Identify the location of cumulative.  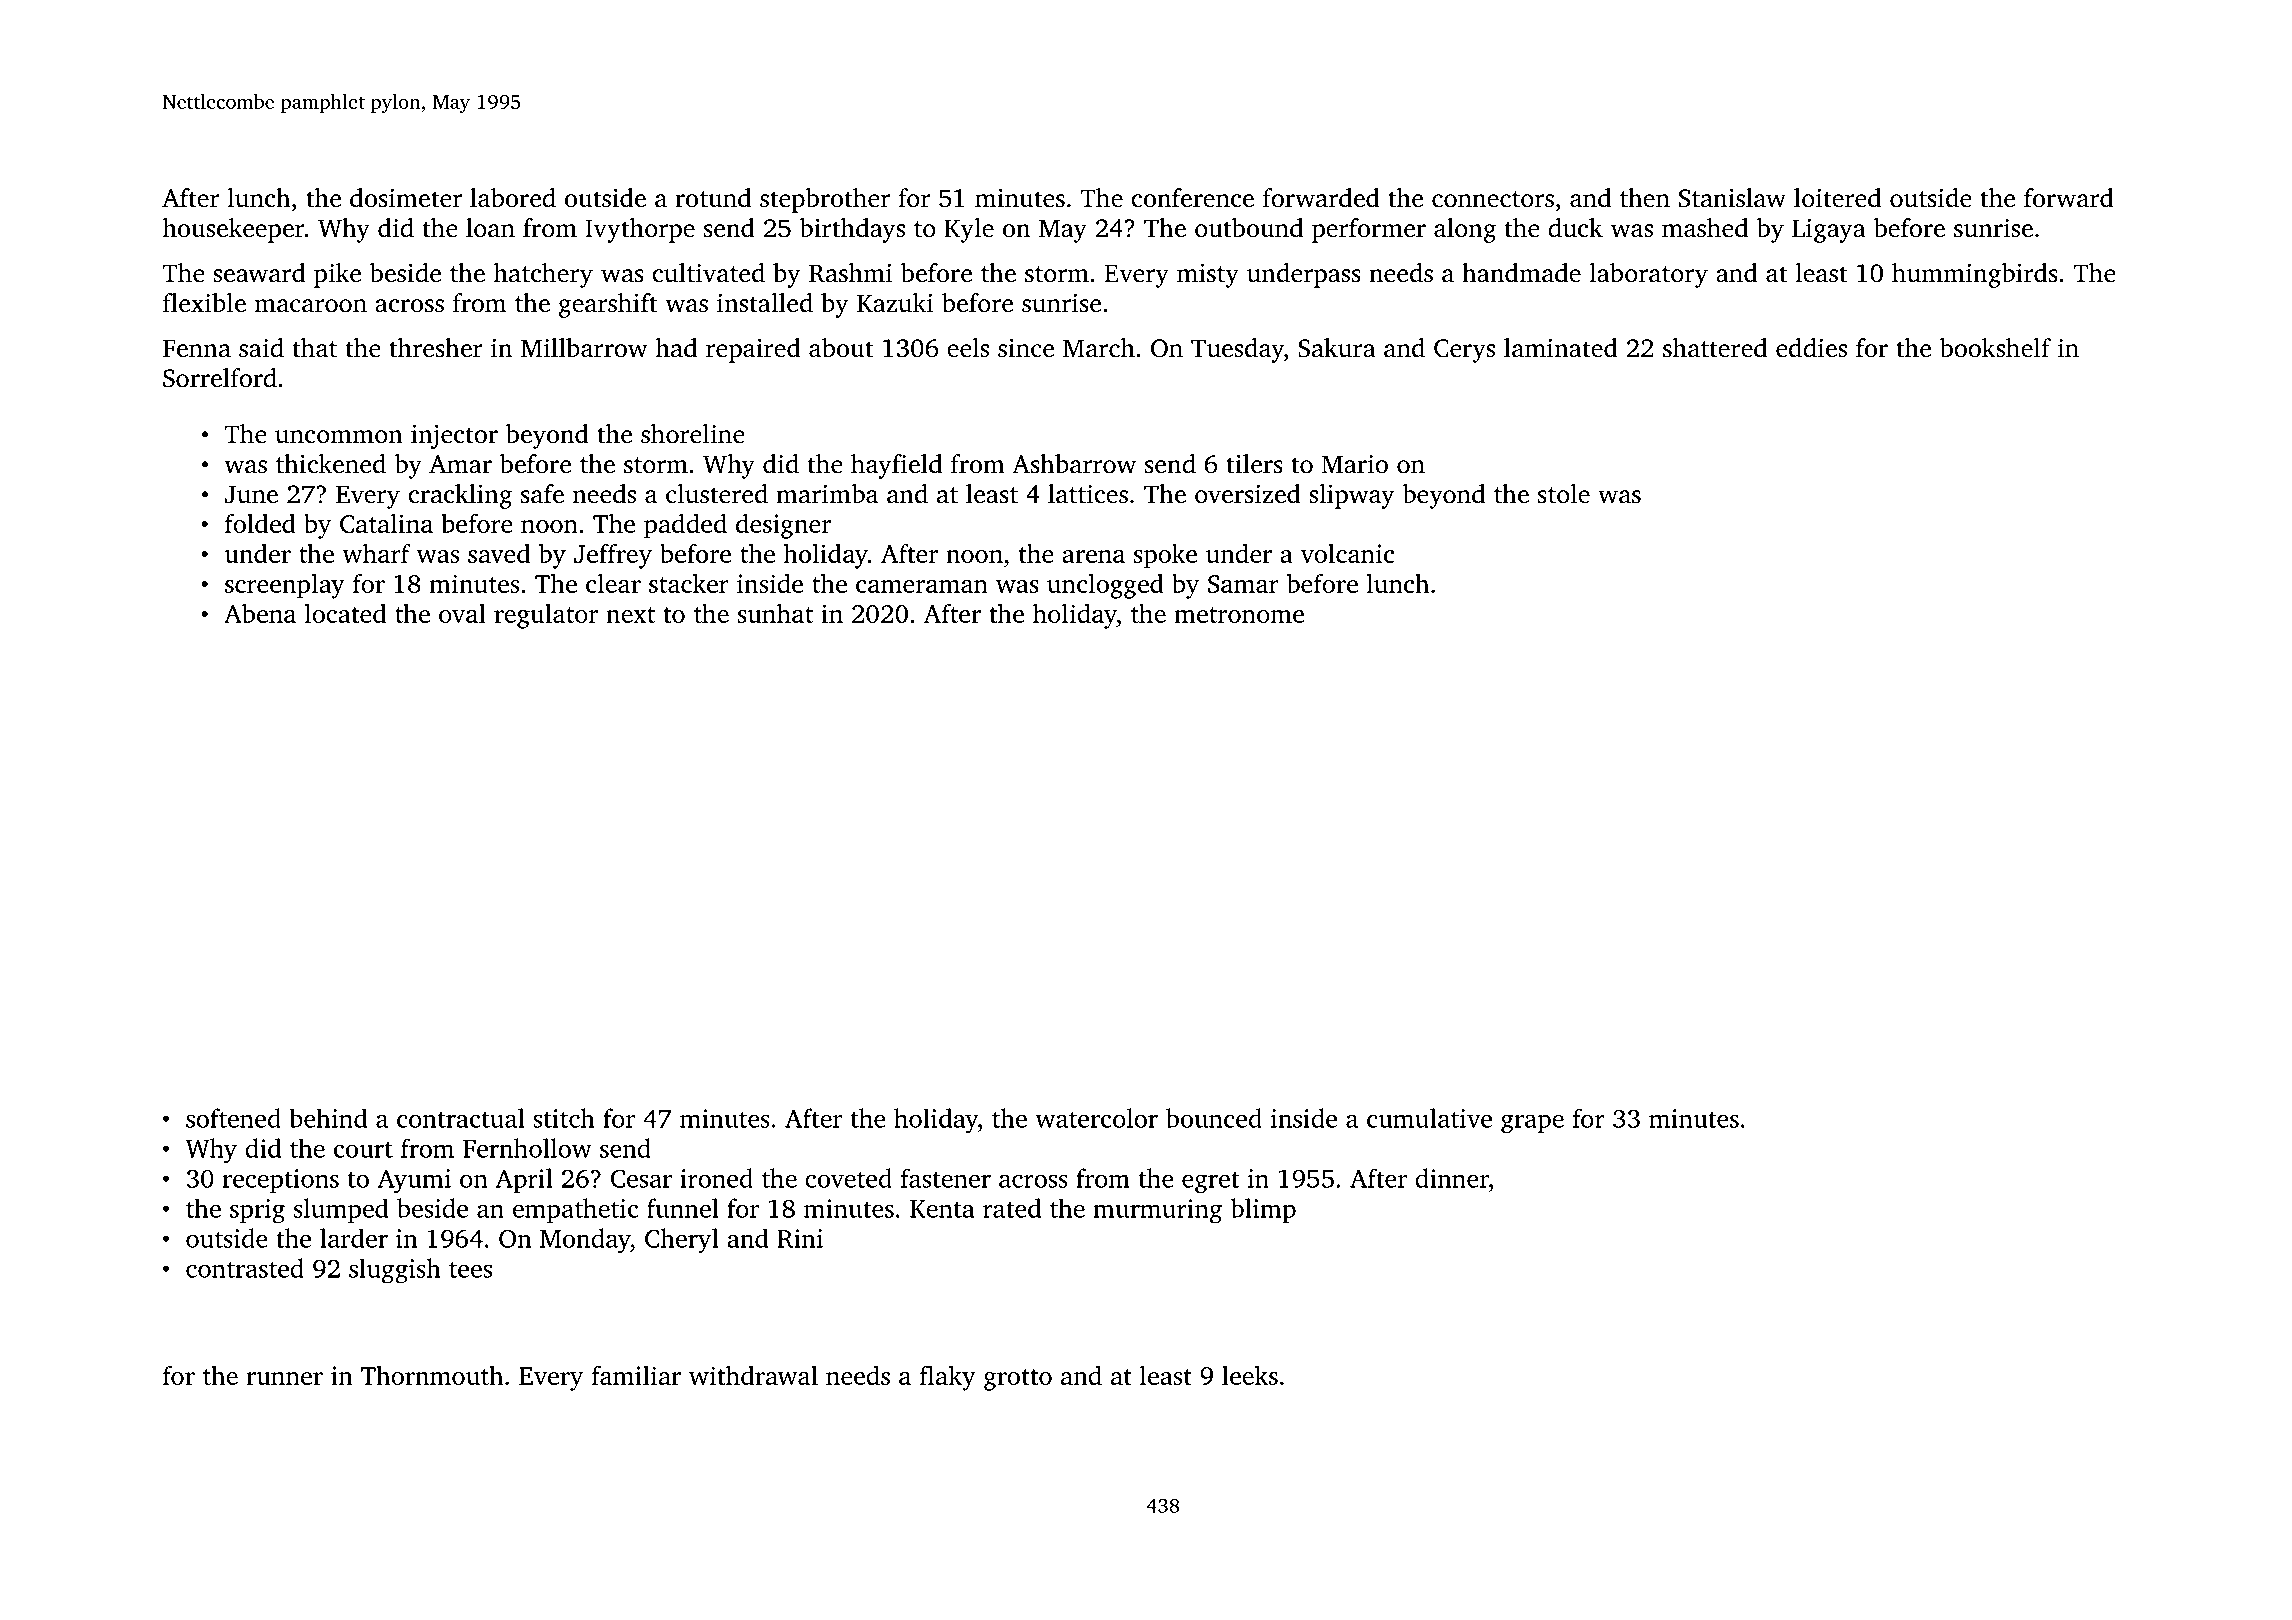
(1429, 1118).
